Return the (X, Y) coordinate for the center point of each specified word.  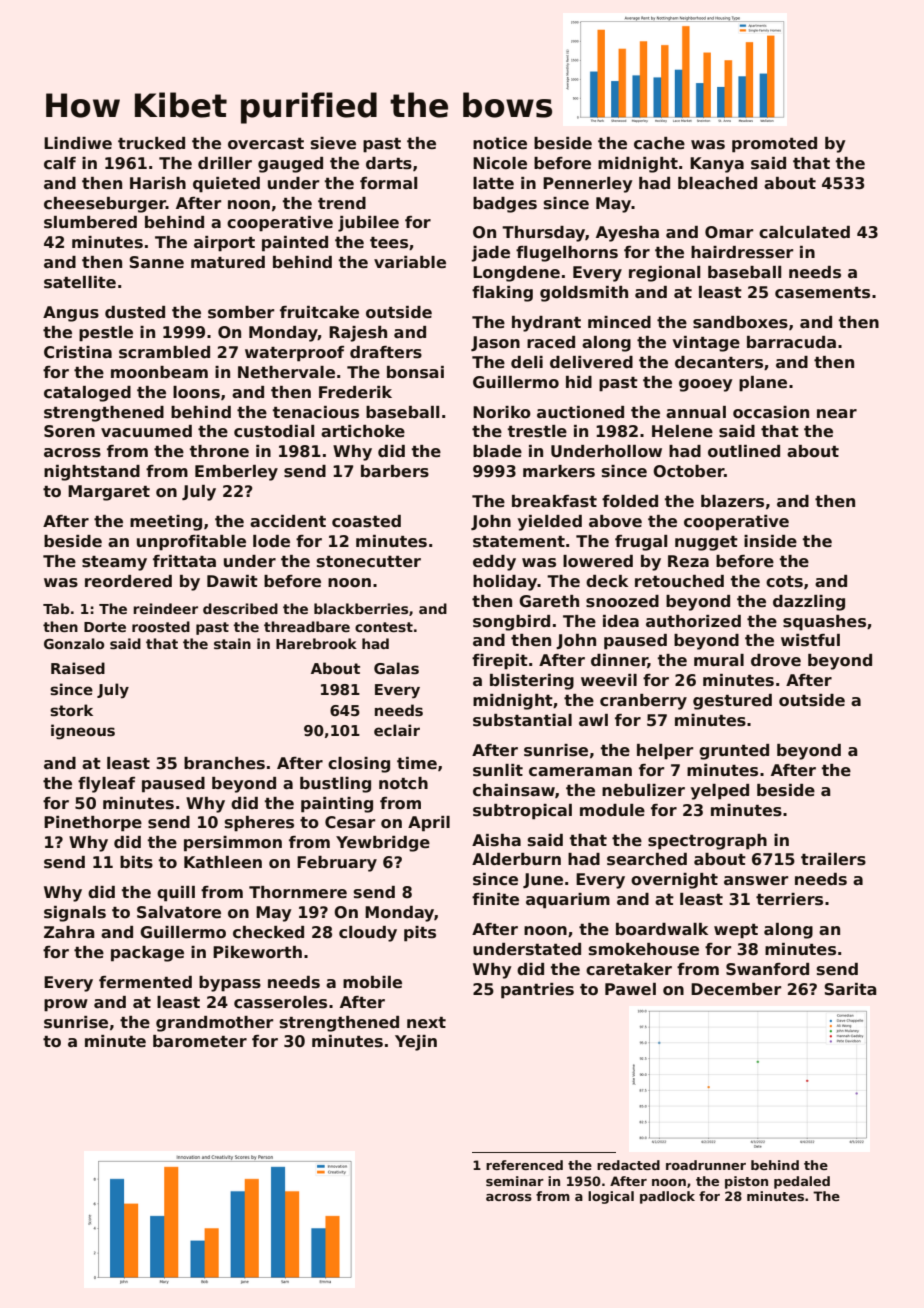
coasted (366, 521)
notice (500, 143)
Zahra (69, 932)
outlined (744, 451)
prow (66, 1005)
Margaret (109, 493)
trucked (151, 143)
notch (403, 783)
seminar (515, 1181)
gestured (732, 702)
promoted (774, 145)
